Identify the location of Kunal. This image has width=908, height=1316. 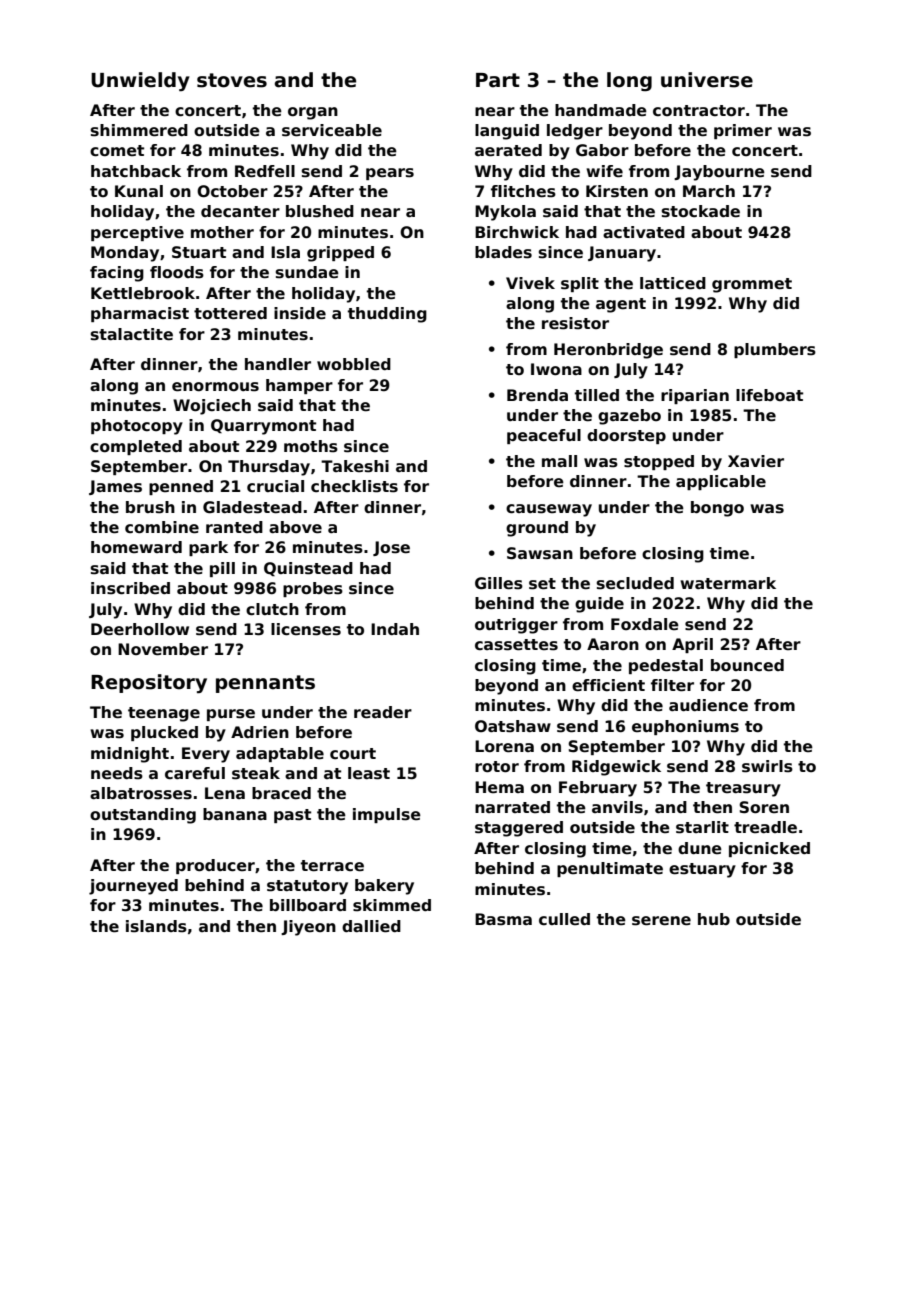
(139, 191).
